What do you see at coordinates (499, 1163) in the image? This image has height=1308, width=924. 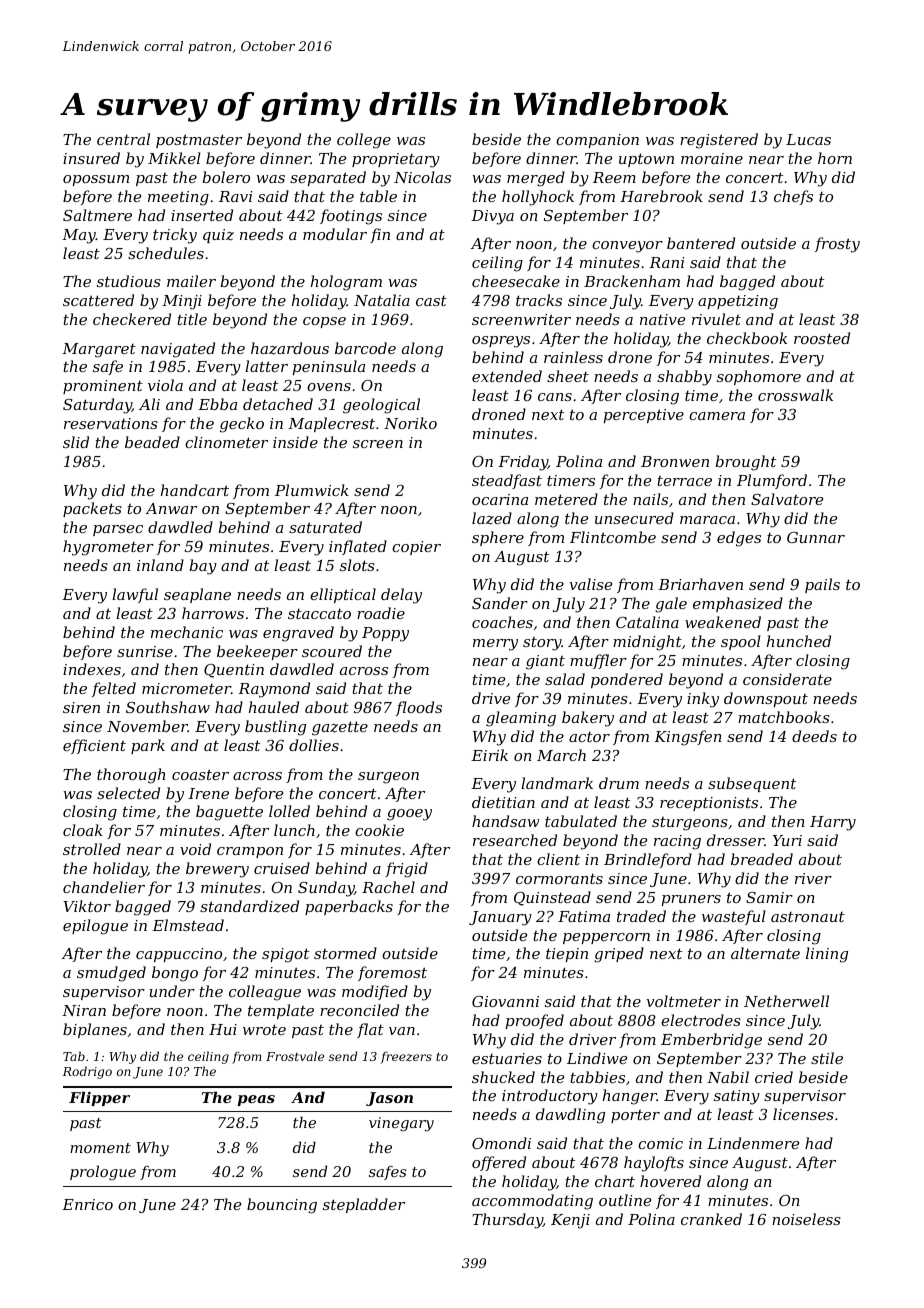 I see `offered` at bounding box center [499, 1163].
